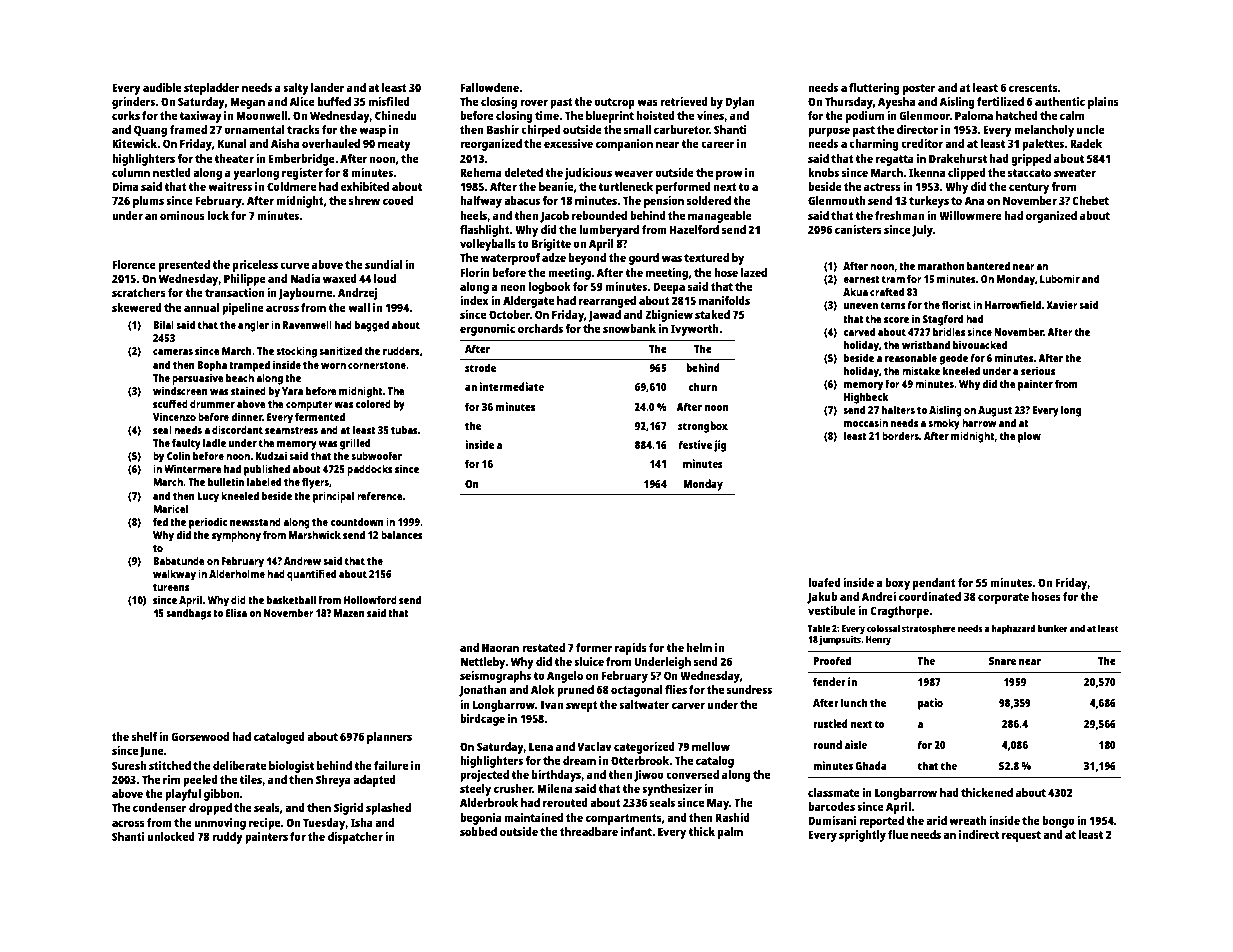 The width and height of the screenshot is (1233, 952). What do you see at coordinates (162, 87) in the screenshot?
I see `audible` at bounding box center [162, 87].
